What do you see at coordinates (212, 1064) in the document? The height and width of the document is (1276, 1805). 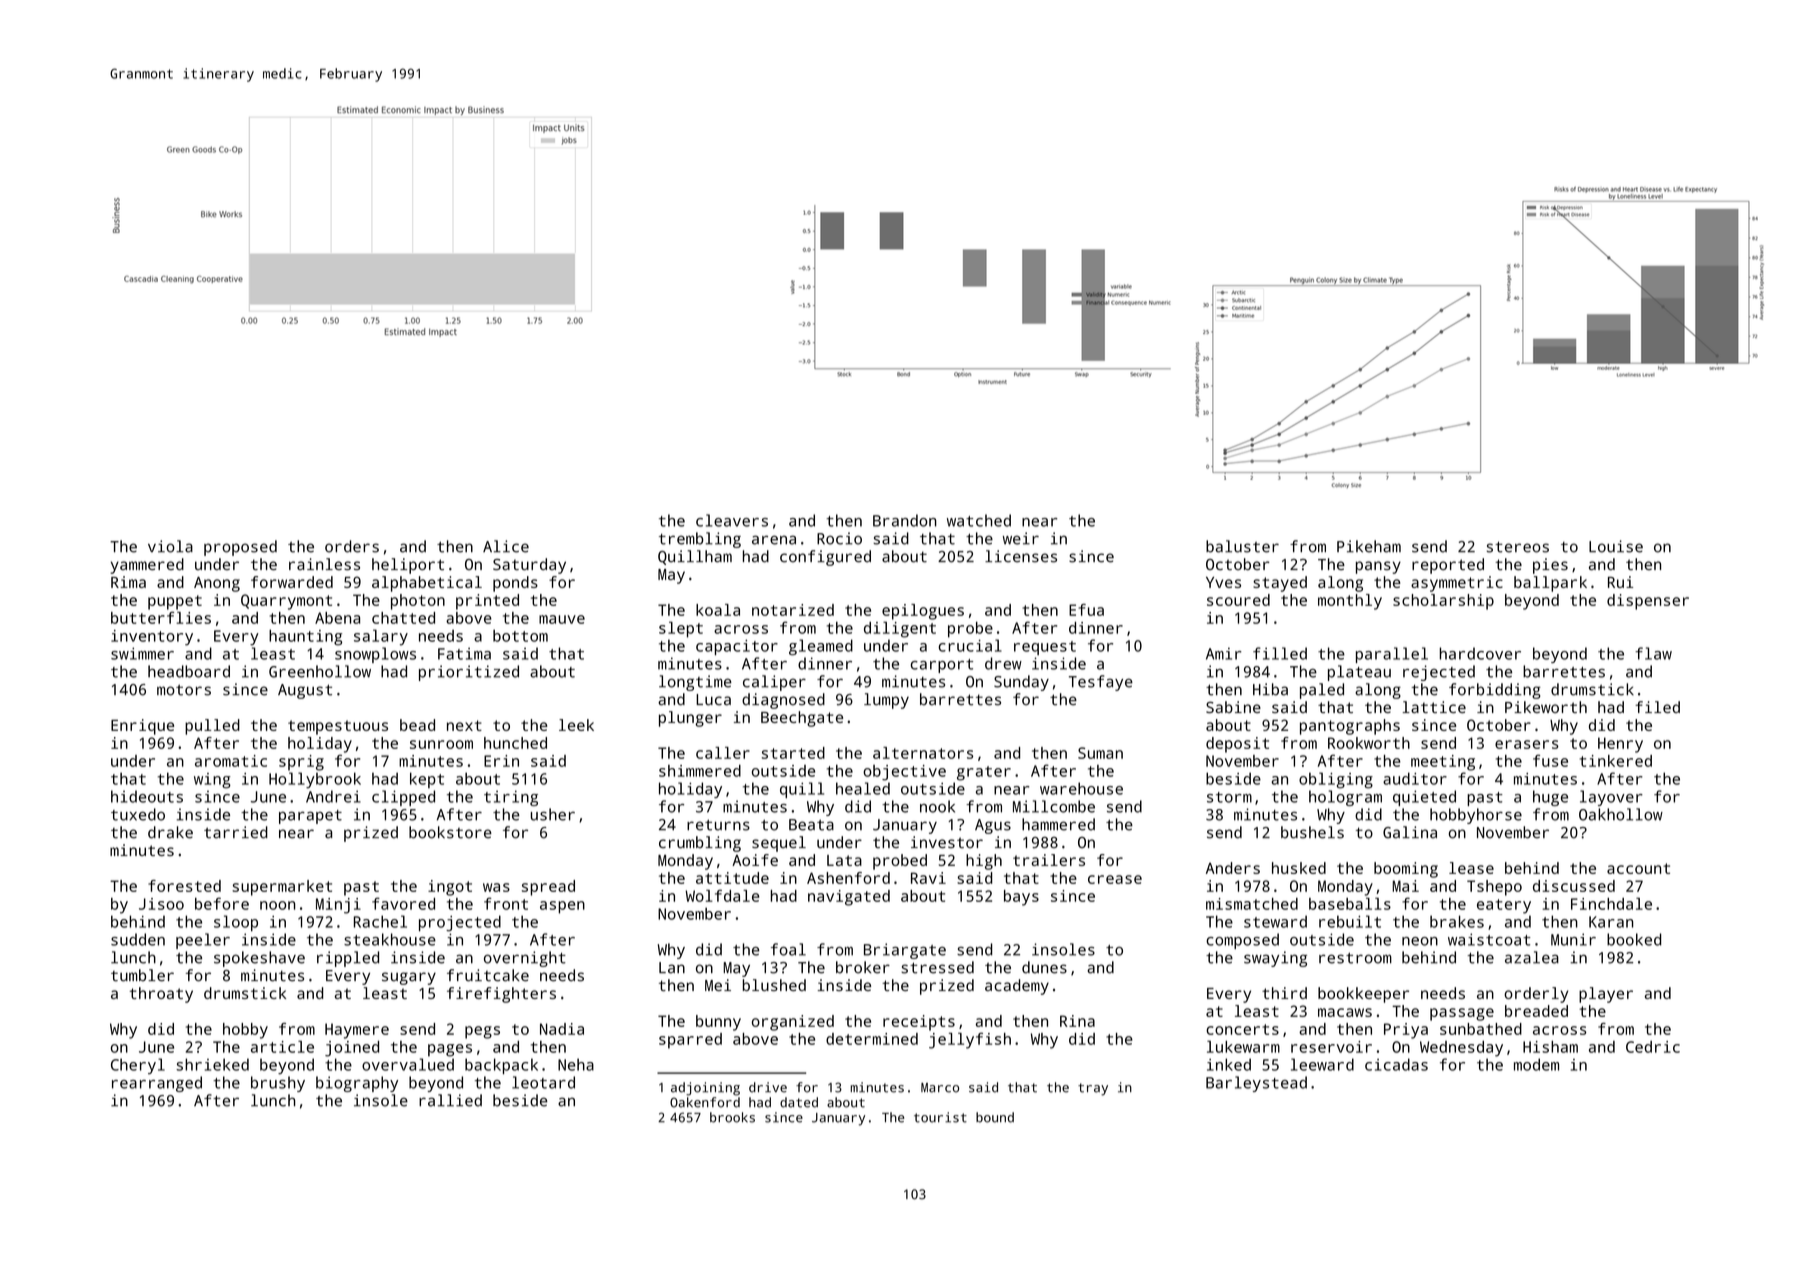 I see `shrieked` at bounding box center [212, 1064].
